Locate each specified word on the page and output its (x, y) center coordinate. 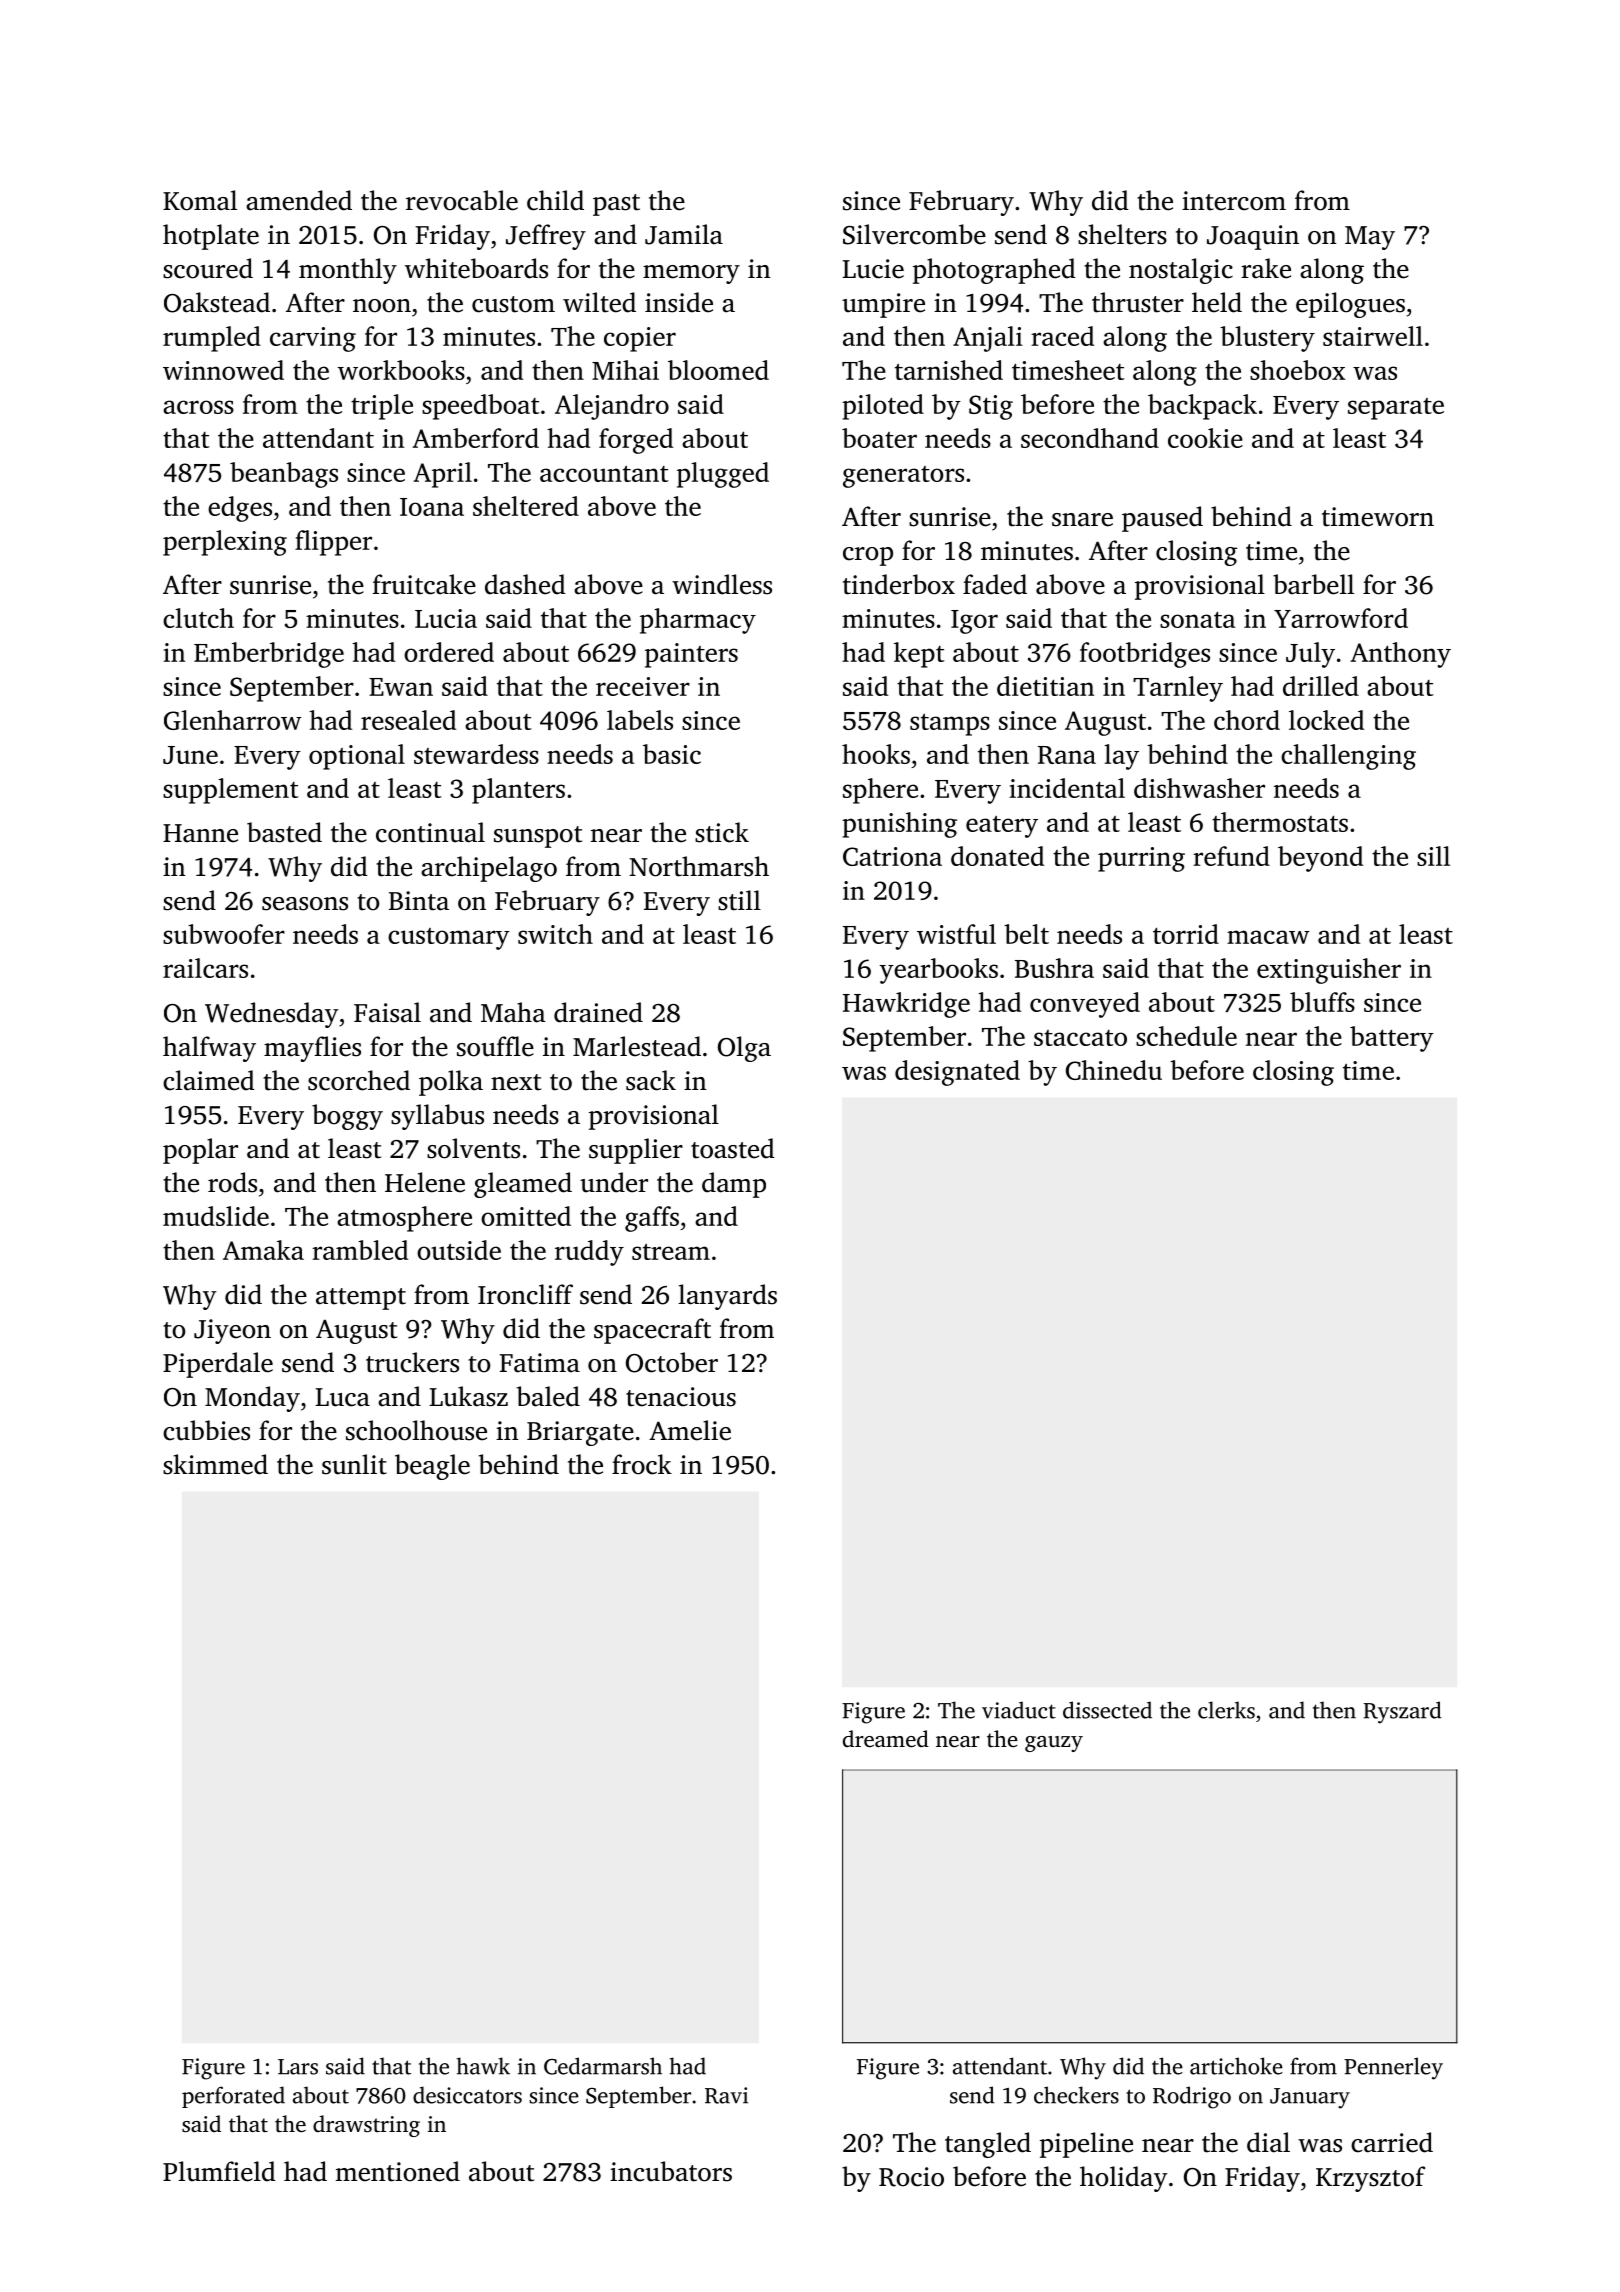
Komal (200, 200)
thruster (1138, 302)
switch (555, 934)
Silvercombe (914, 234)
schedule (1186, 1036)
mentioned (398, 2171)
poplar (200, 1151)
